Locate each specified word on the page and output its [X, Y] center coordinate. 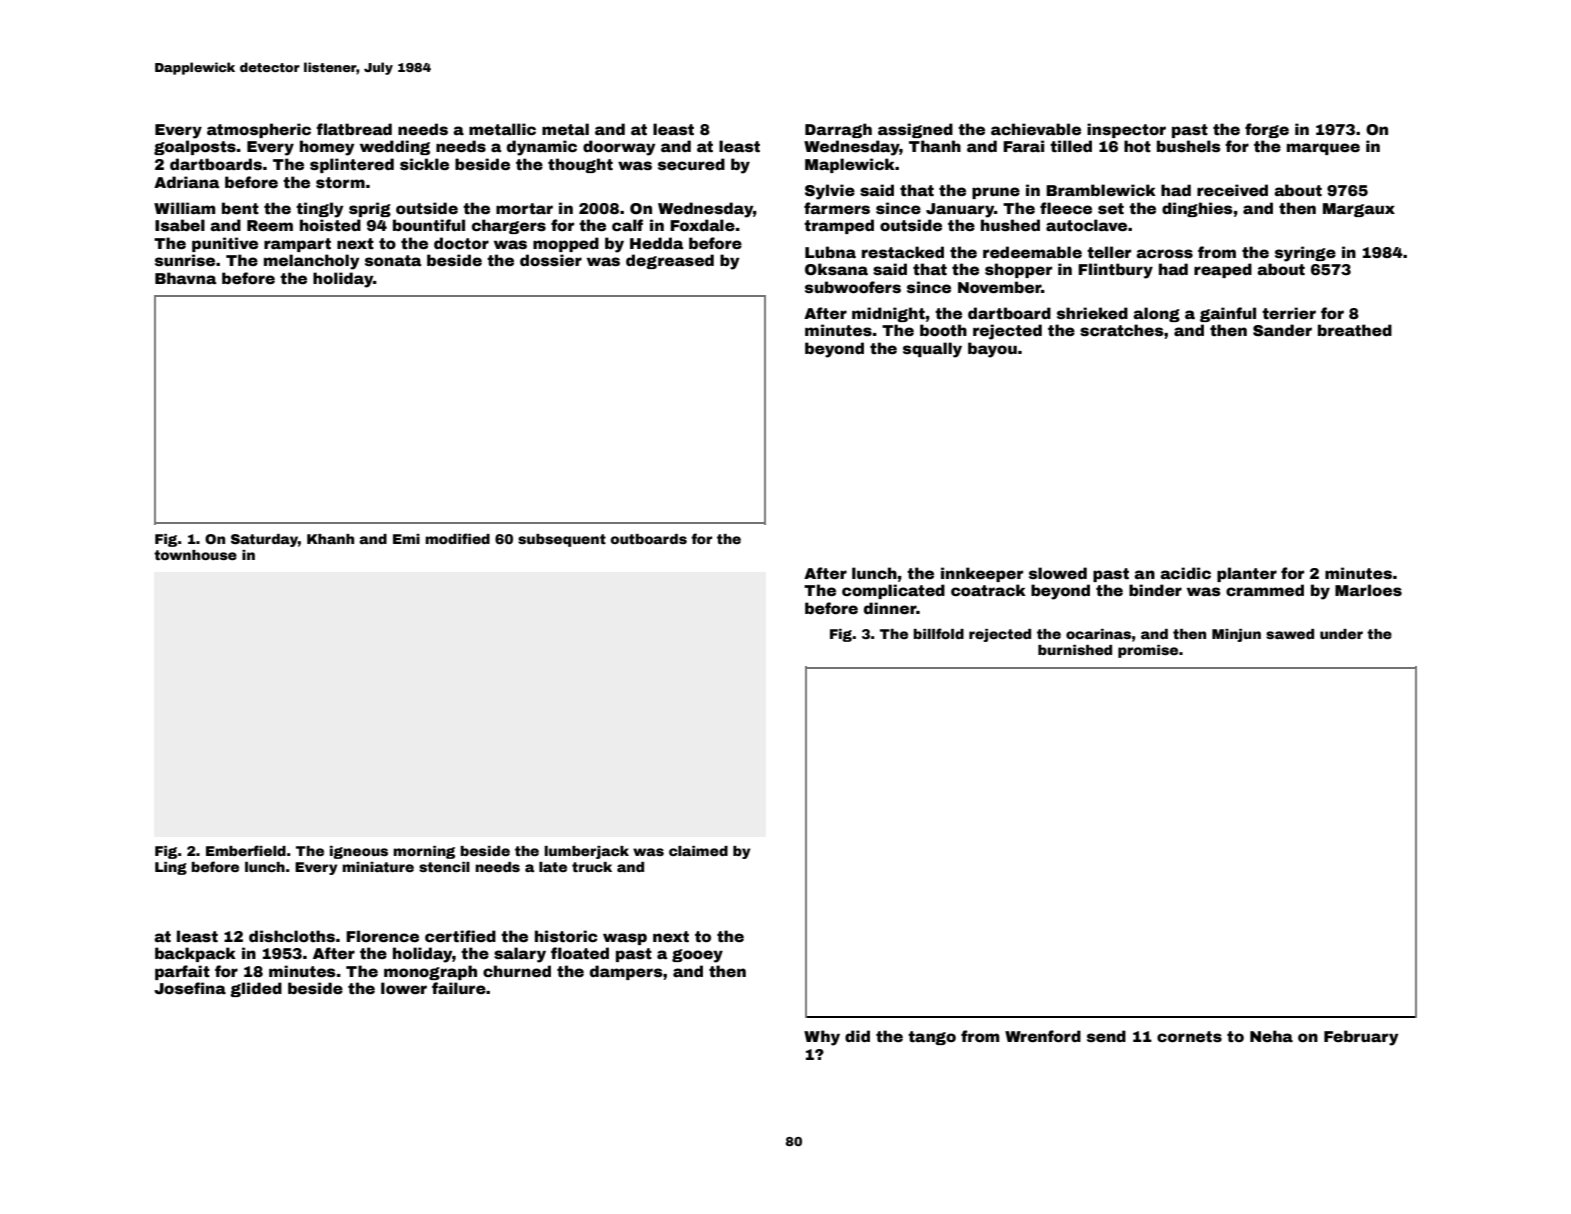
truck [592, 867]
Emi [406, 539]
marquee [1323, 149]
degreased [670, 261]
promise [1148, 651]
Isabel [180, 225]
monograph [430, 972]
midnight [888, 314]
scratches [1122, 330]
